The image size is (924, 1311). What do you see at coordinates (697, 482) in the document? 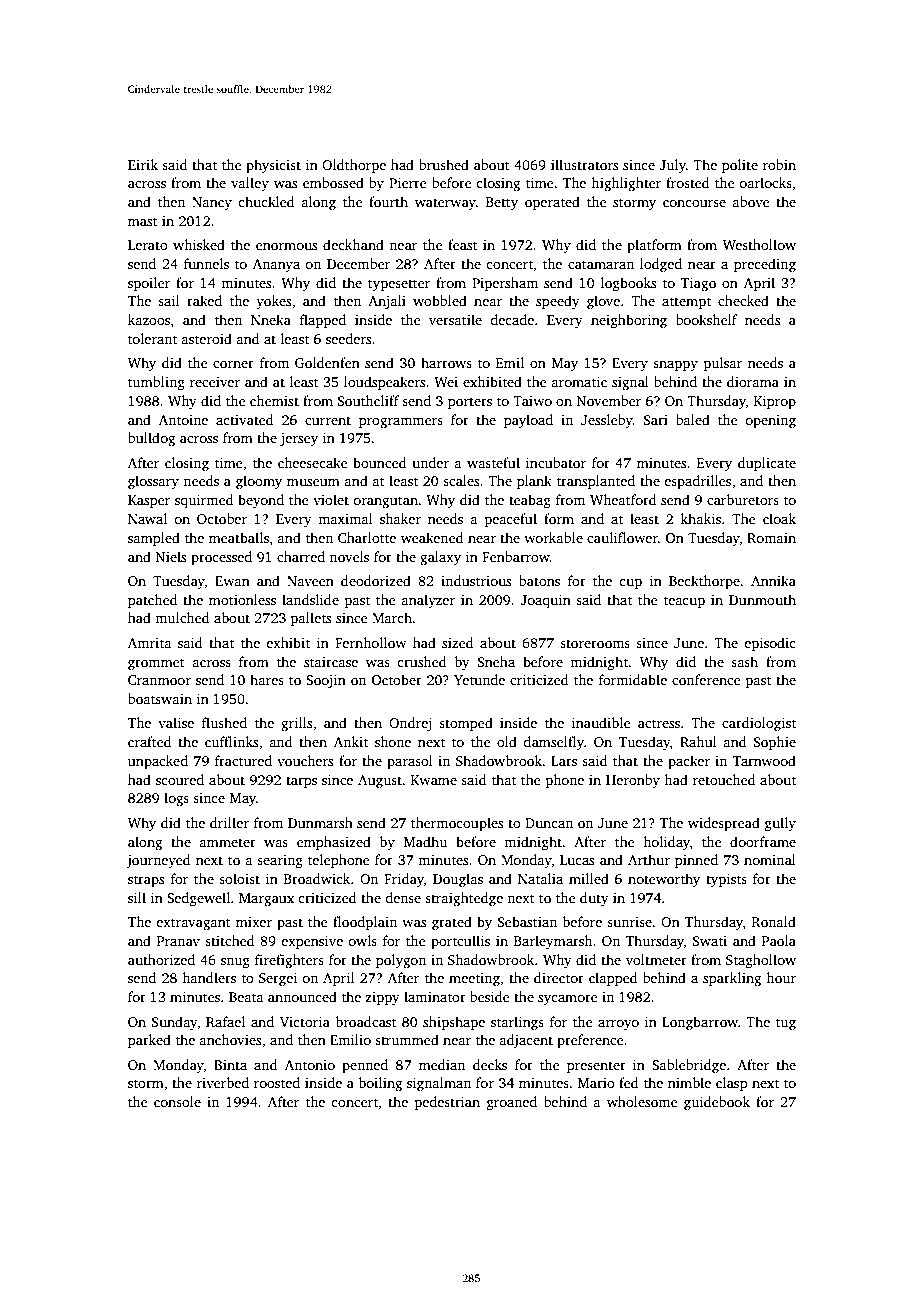
I see `espadrilles` at bounding box center [697, 482].
